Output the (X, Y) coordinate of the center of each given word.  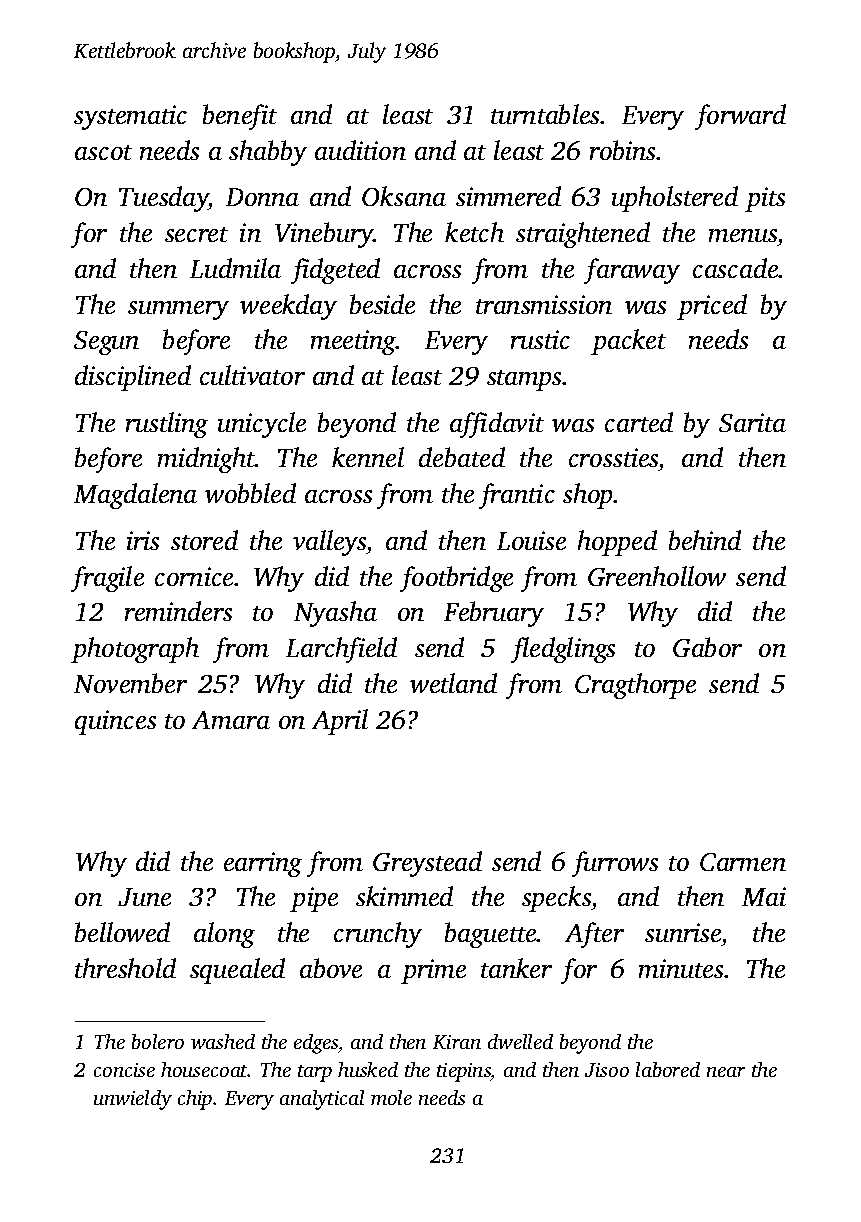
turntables (545, 114)
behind (705, 540)
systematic (130, 117)
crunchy (378, 935)
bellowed (122, 932)
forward (740, 117)
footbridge (456, 579)
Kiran (457, 1042)
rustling (167, 425)
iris (143, 540)
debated (462, 457)
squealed (237, 971)
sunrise (683, 932)
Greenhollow (657, 576)
